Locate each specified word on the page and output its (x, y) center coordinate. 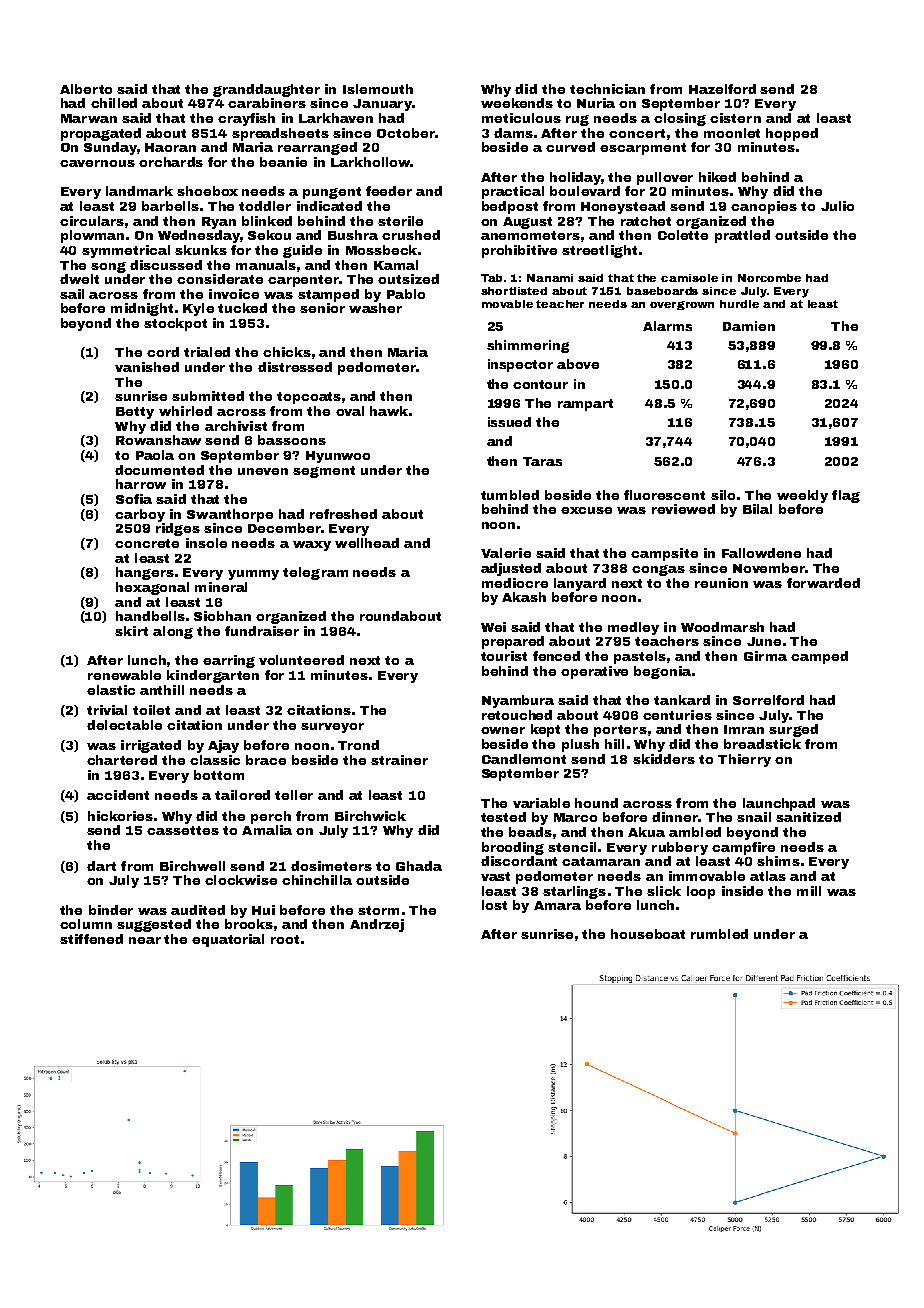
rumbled (719, 934)
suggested (154, 925)
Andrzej (377, 925)
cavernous (97, 163)
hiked (717, 177)
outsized (408, 279)
